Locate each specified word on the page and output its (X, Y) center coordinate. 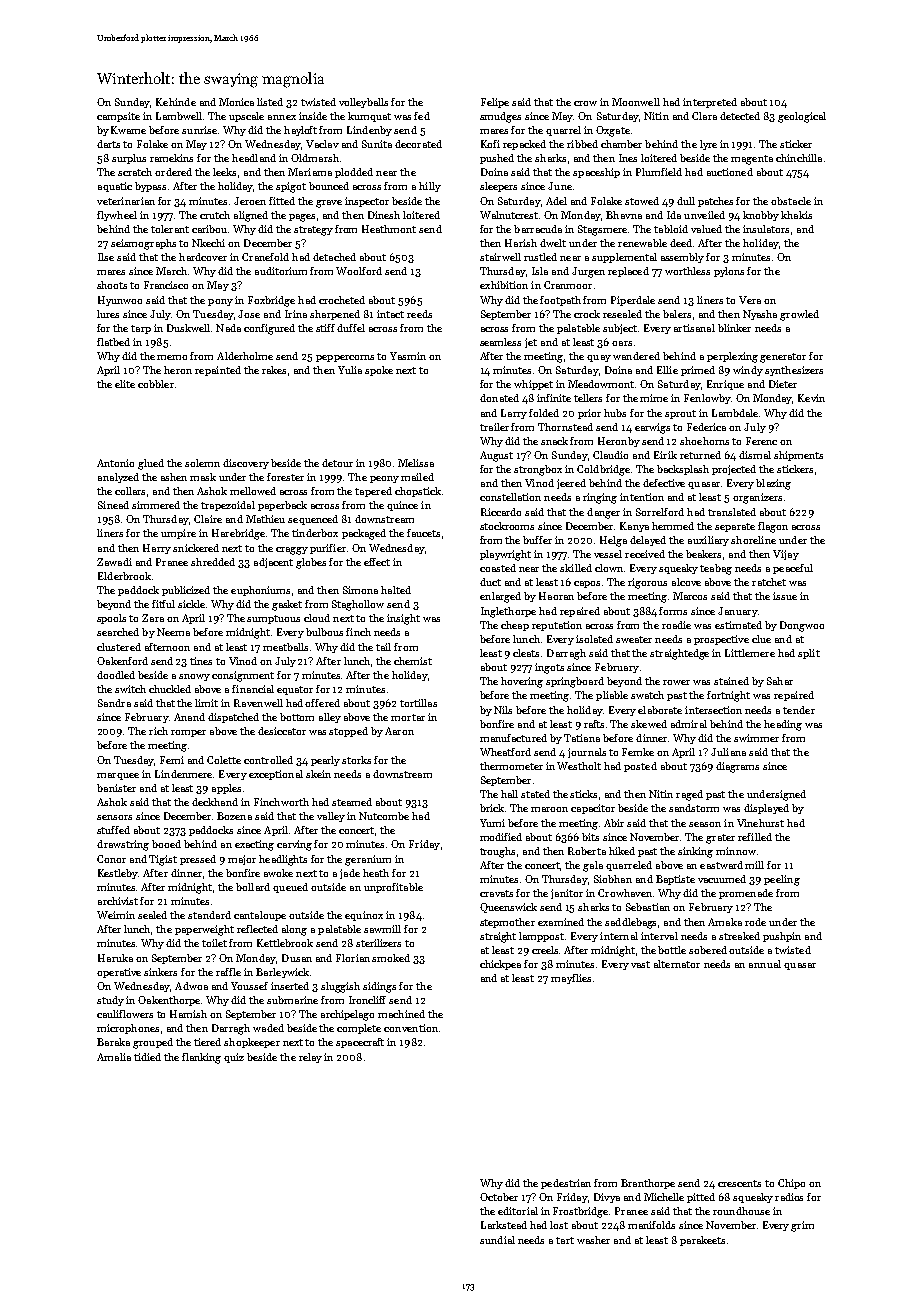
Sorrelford (660, 512)
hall (509, 794)
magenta (752, 160)
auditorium (281, 271)
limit (206, 703)
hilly (430, 187)
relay (310, 1058)
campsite (118, 117)
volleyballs (363, 103)
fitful (163, 604)
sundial (497, 1240)
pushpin (782, 937)
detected (740, 116)
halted (396, 590)
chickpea (500, 965)
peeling (782, 880)
